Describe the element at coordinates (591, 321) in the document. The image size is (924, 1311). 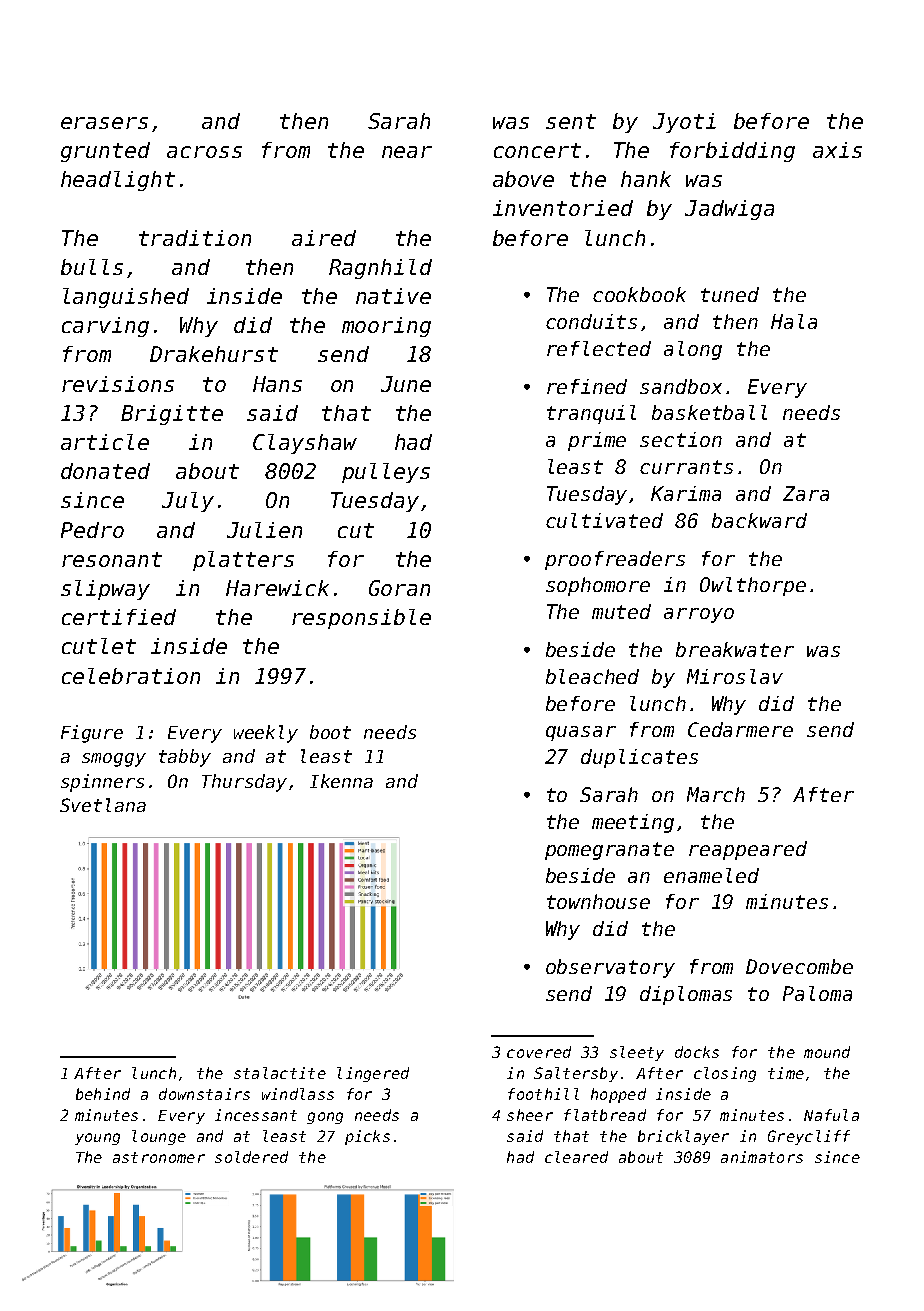
I see `conduits` at that location.
